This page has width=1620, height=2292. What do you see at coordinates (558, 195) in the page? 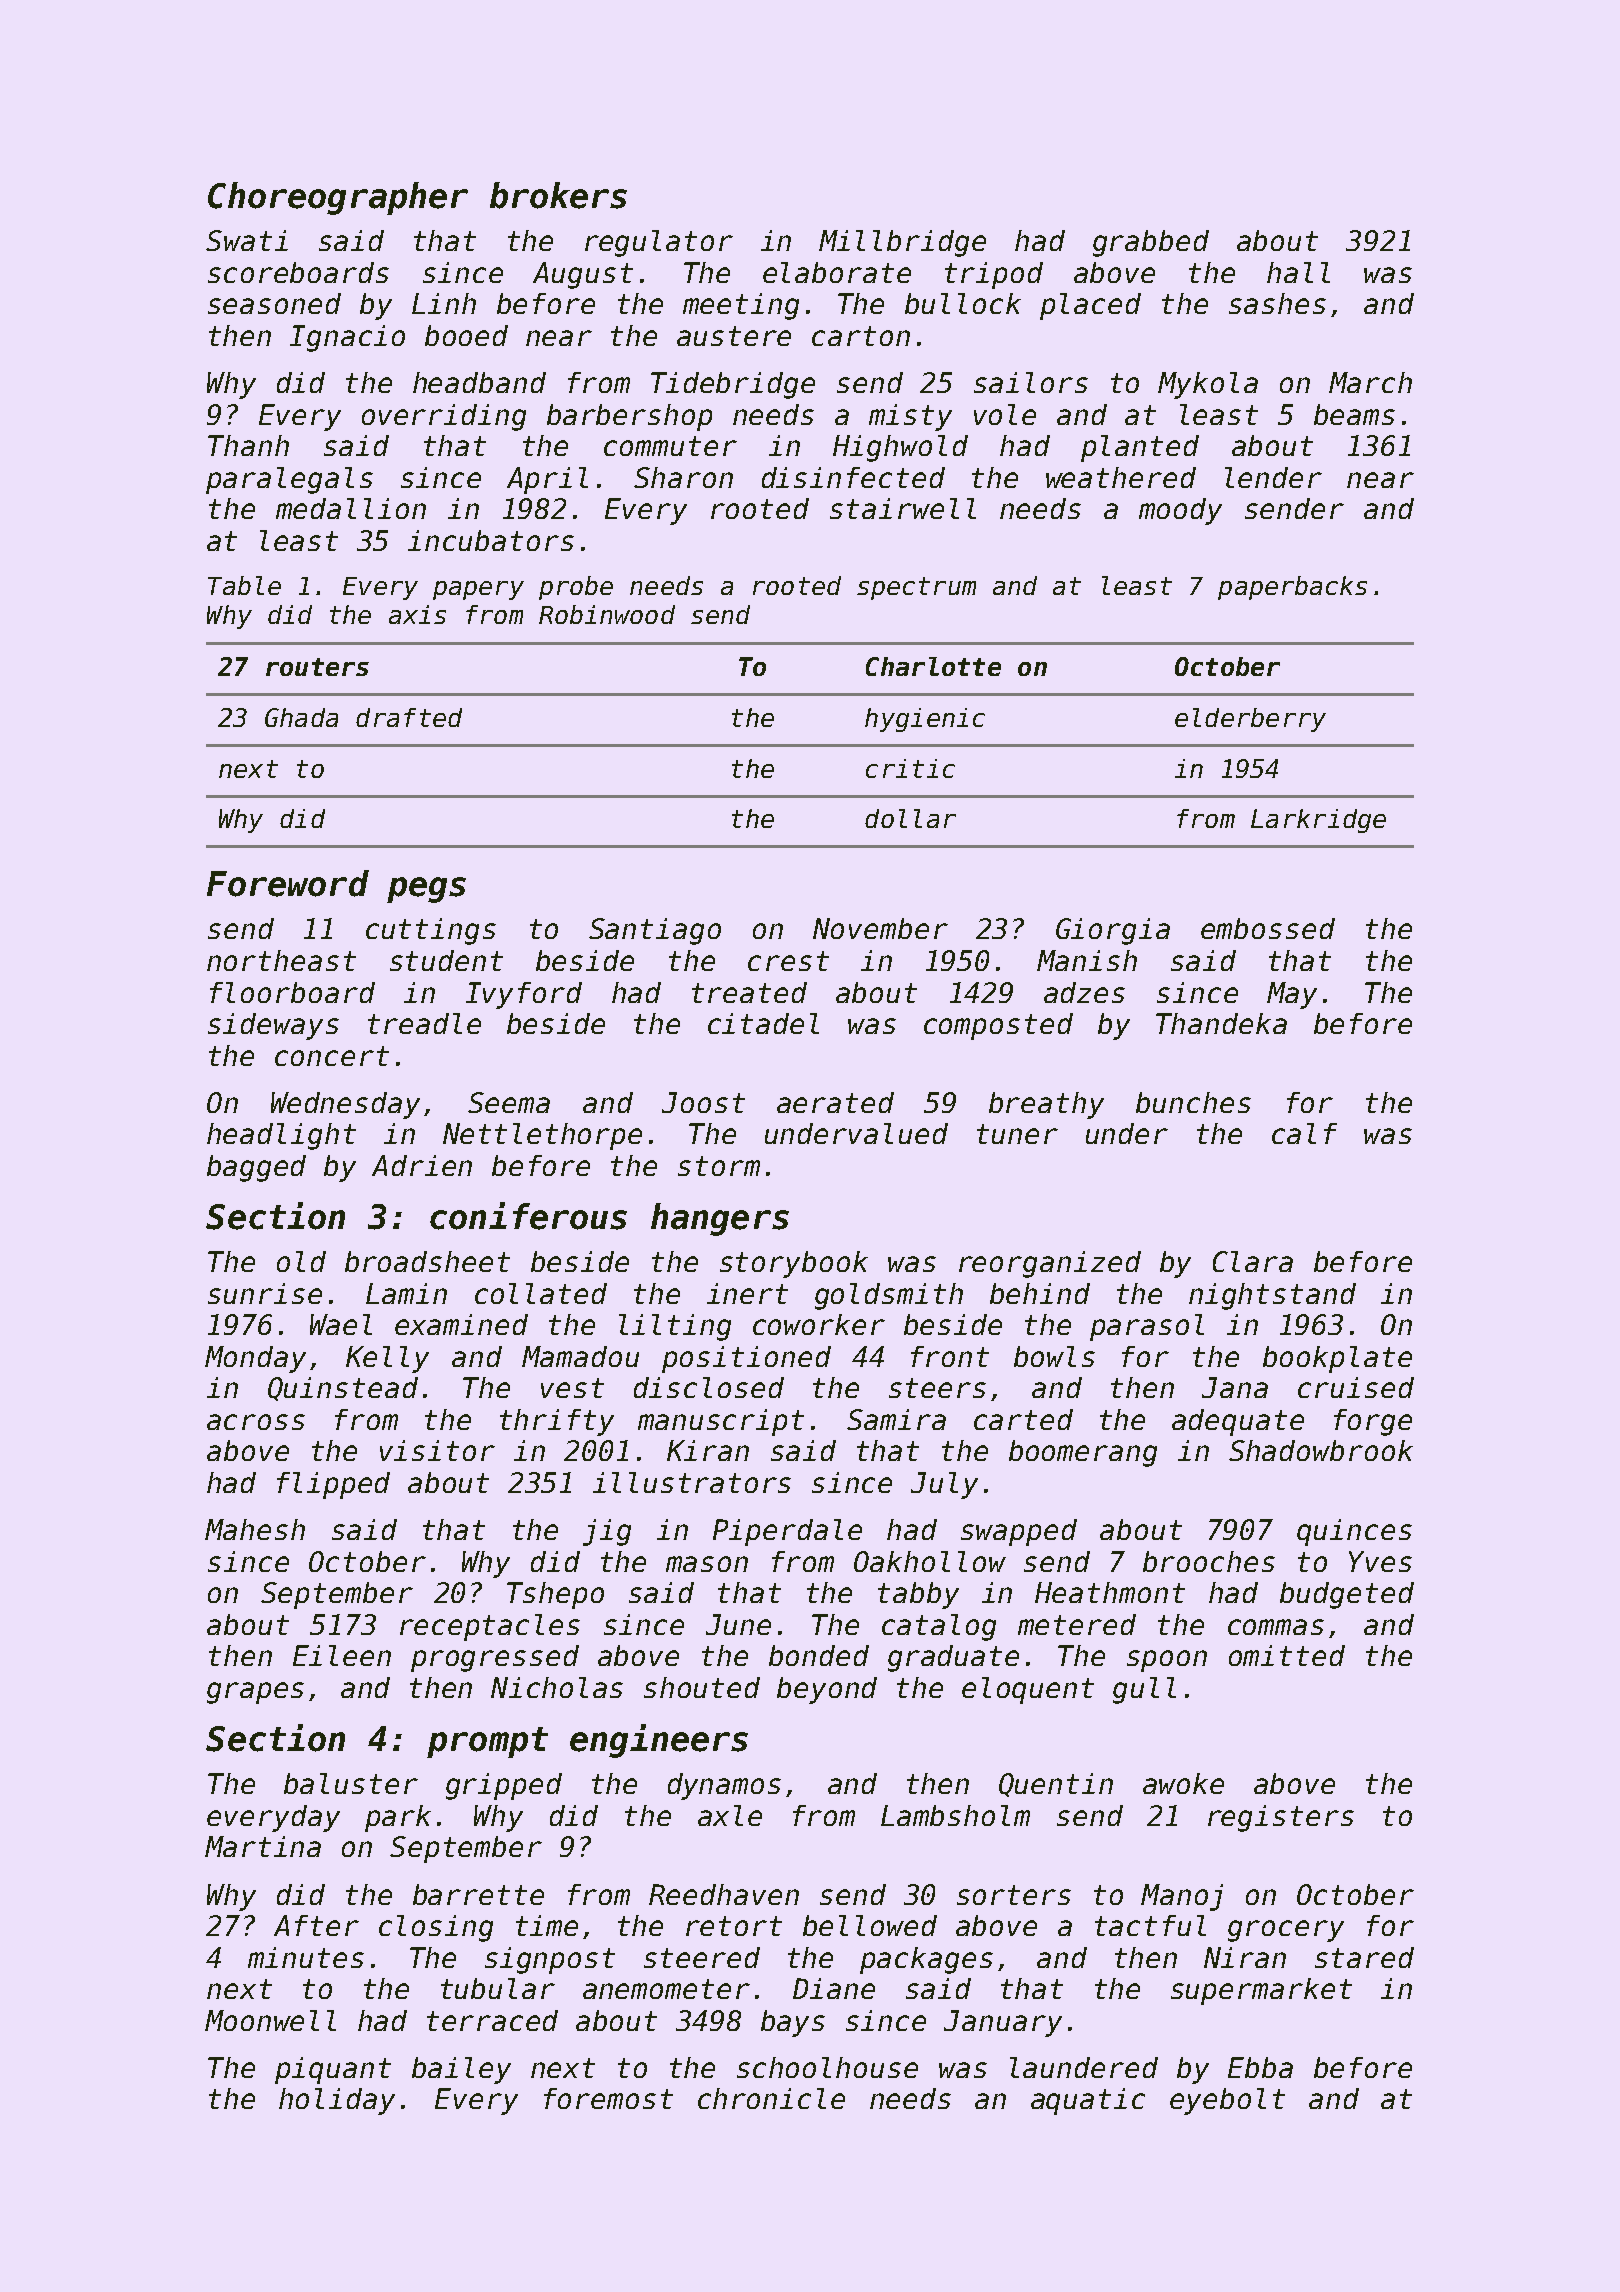
I see `brokers` at bounding box center [558, 195].
